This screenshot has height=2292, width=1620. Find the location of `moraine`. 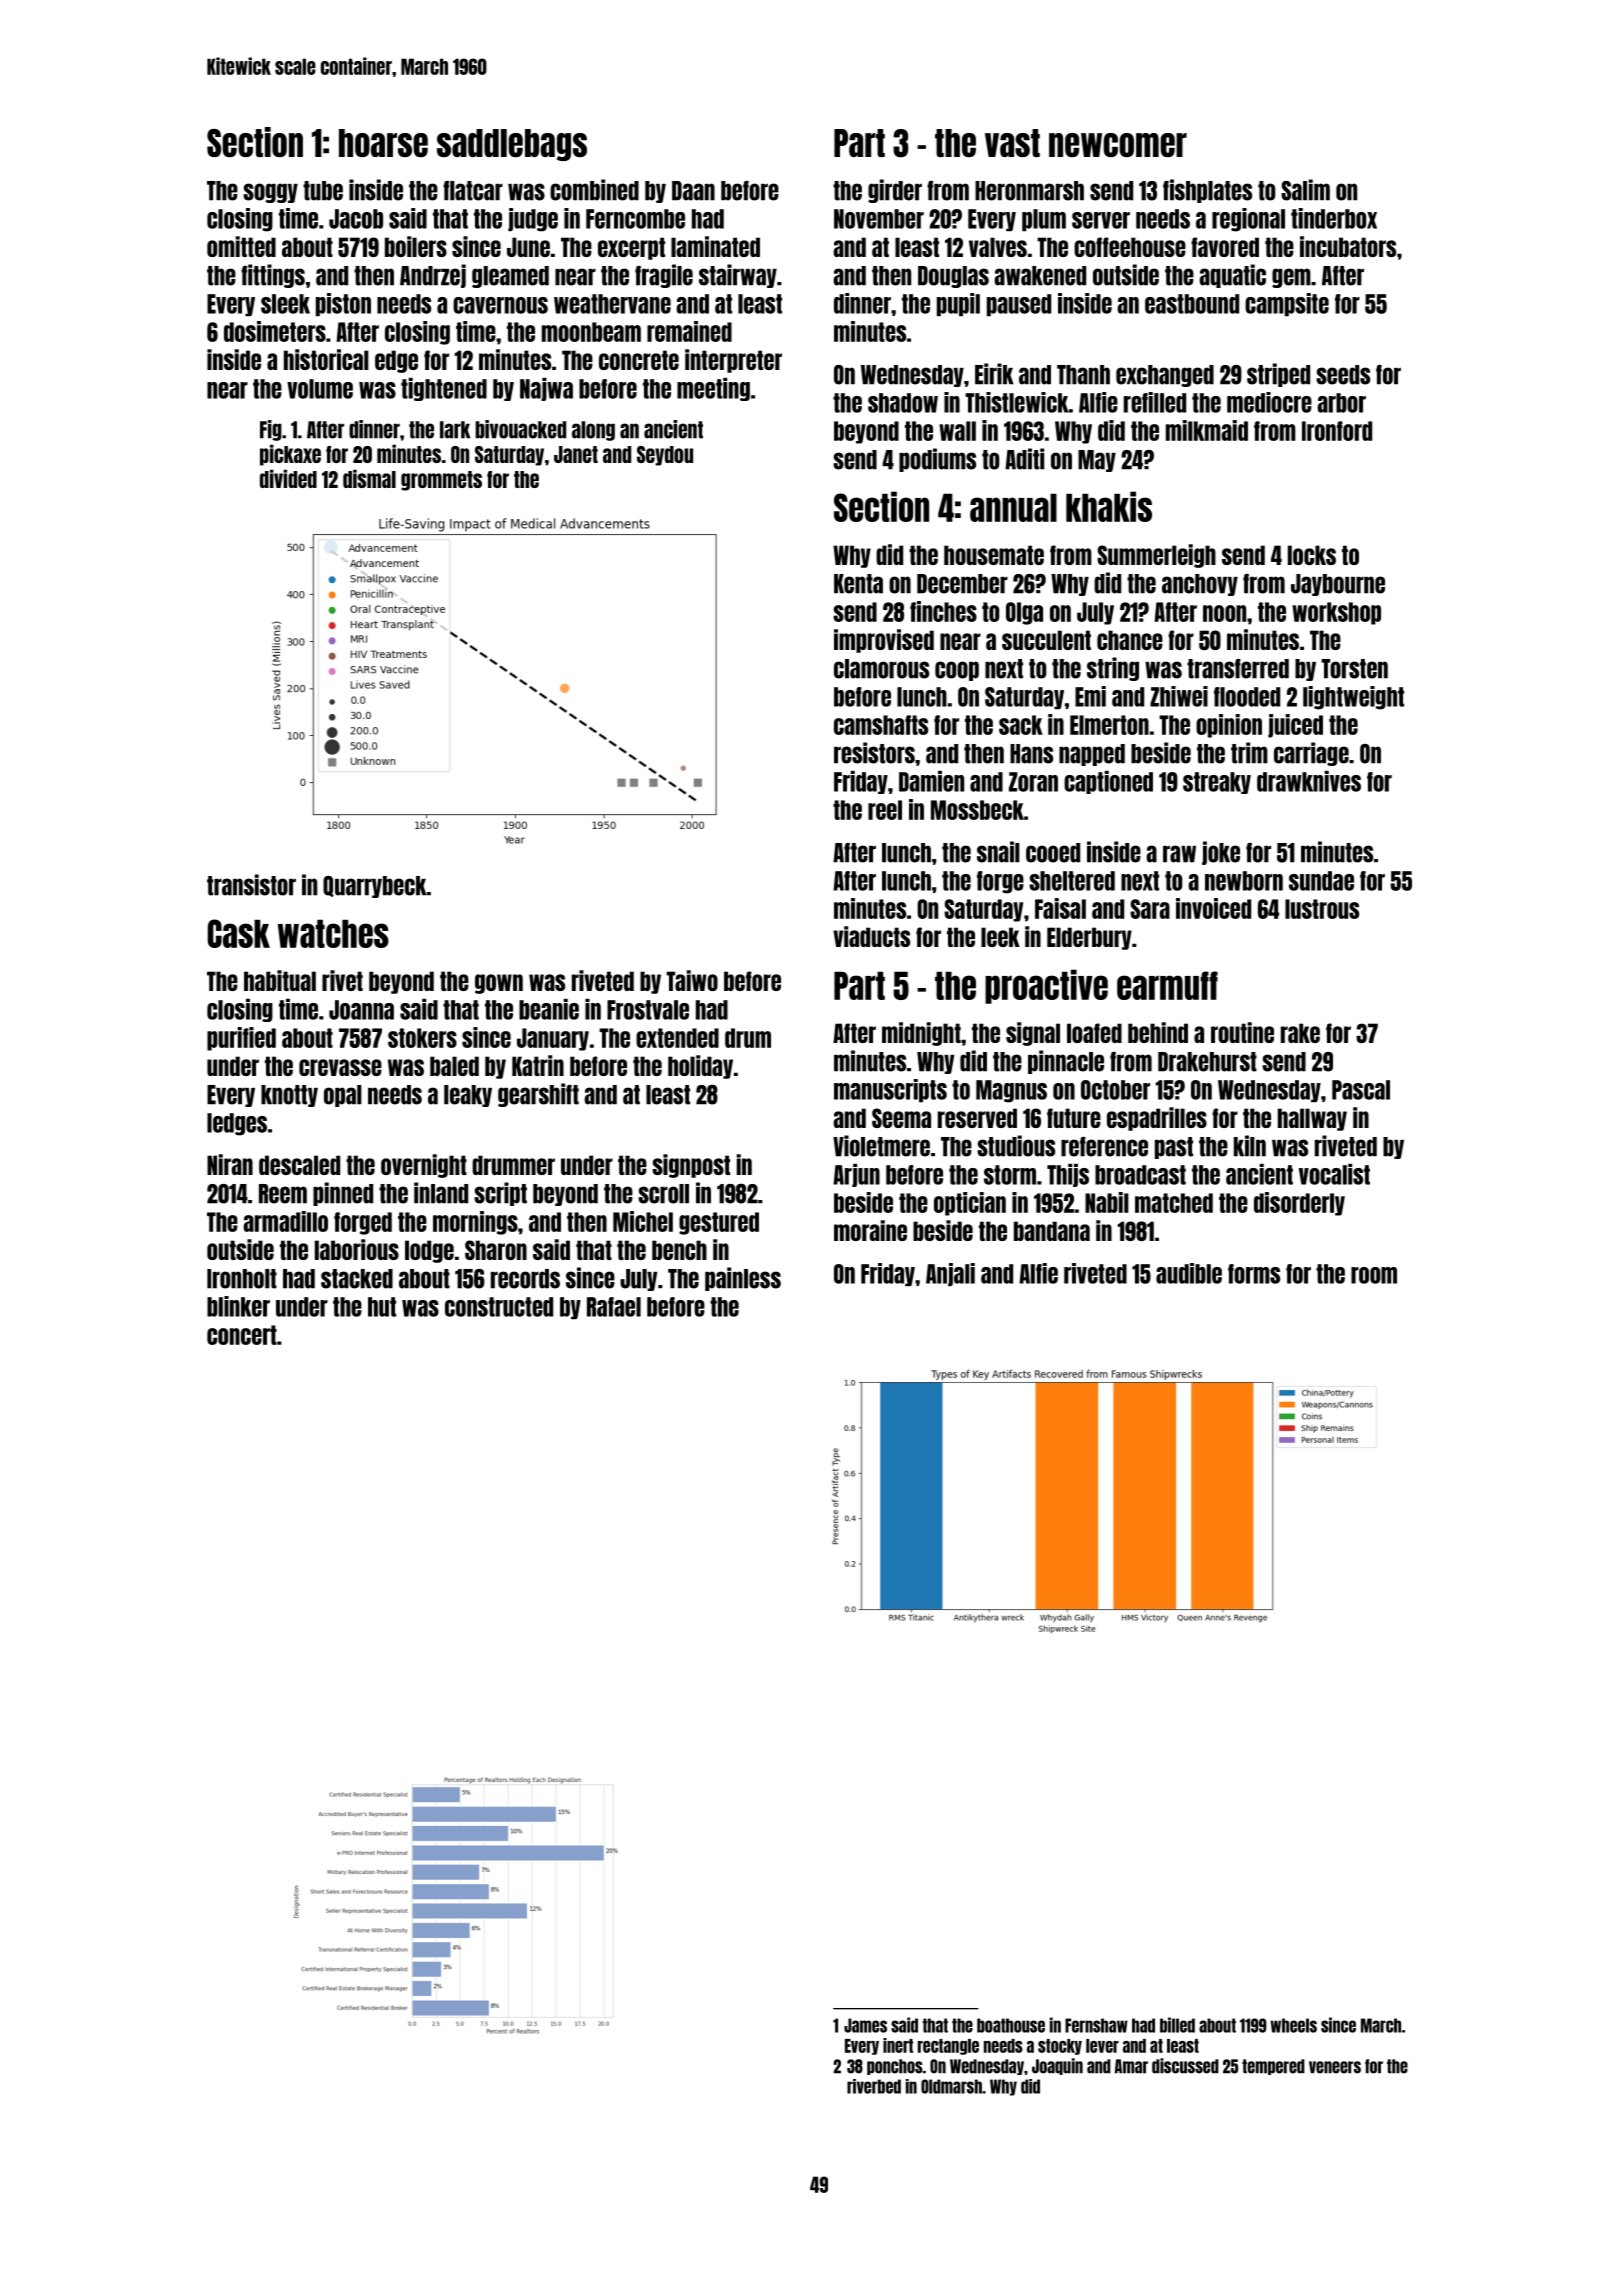

moraine is located at coordinates (870, 1230).
